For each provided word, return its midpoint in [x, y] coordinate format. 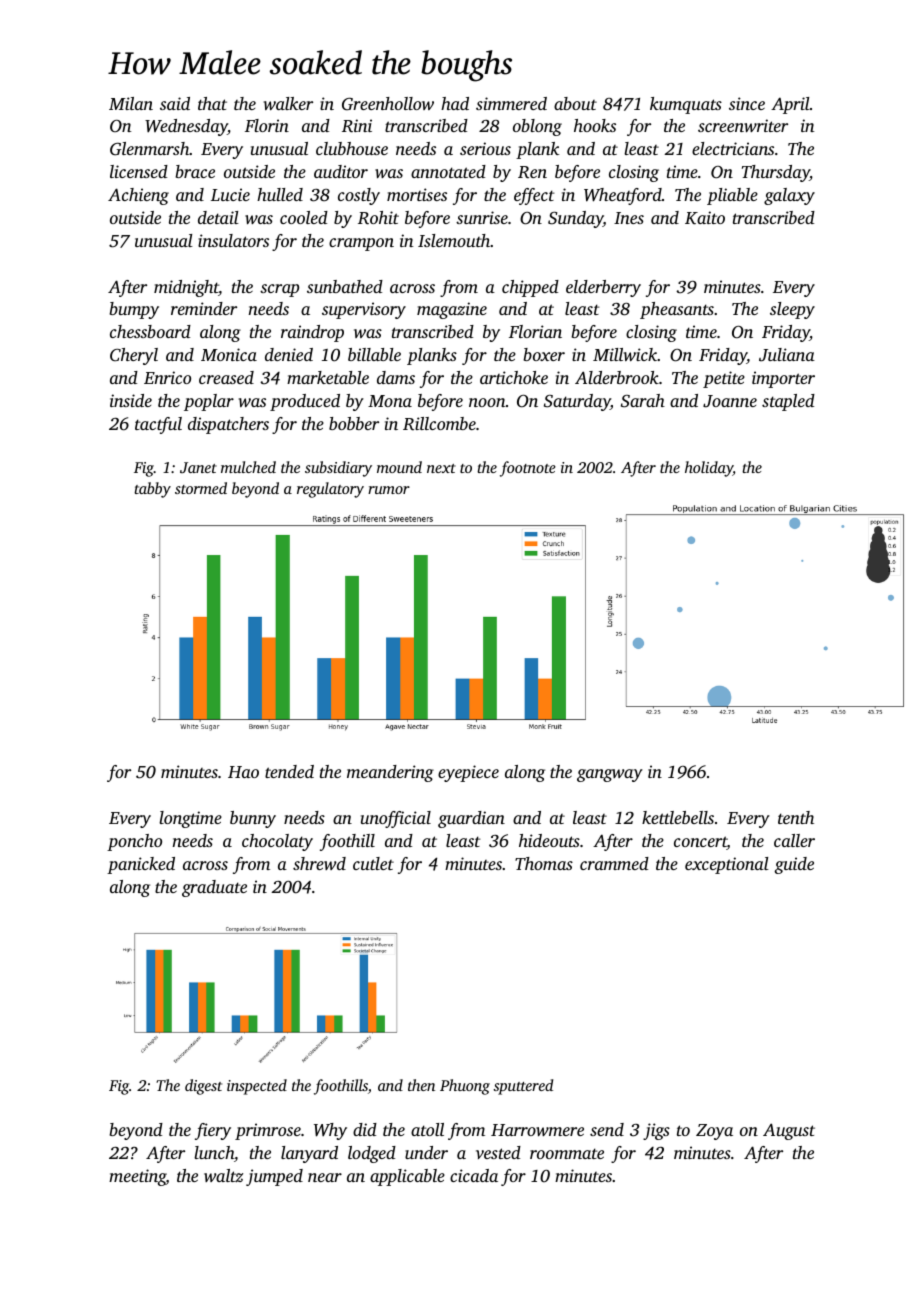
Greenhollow [388, 104]
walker [288, 103]
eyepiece [468, 773]
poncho [134, 842]
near [325, 1177]
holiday [709, 469]
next [441, 468]
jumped [274, 1177]
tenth [796, 817]
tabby [152, 490]
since [747, 103]
